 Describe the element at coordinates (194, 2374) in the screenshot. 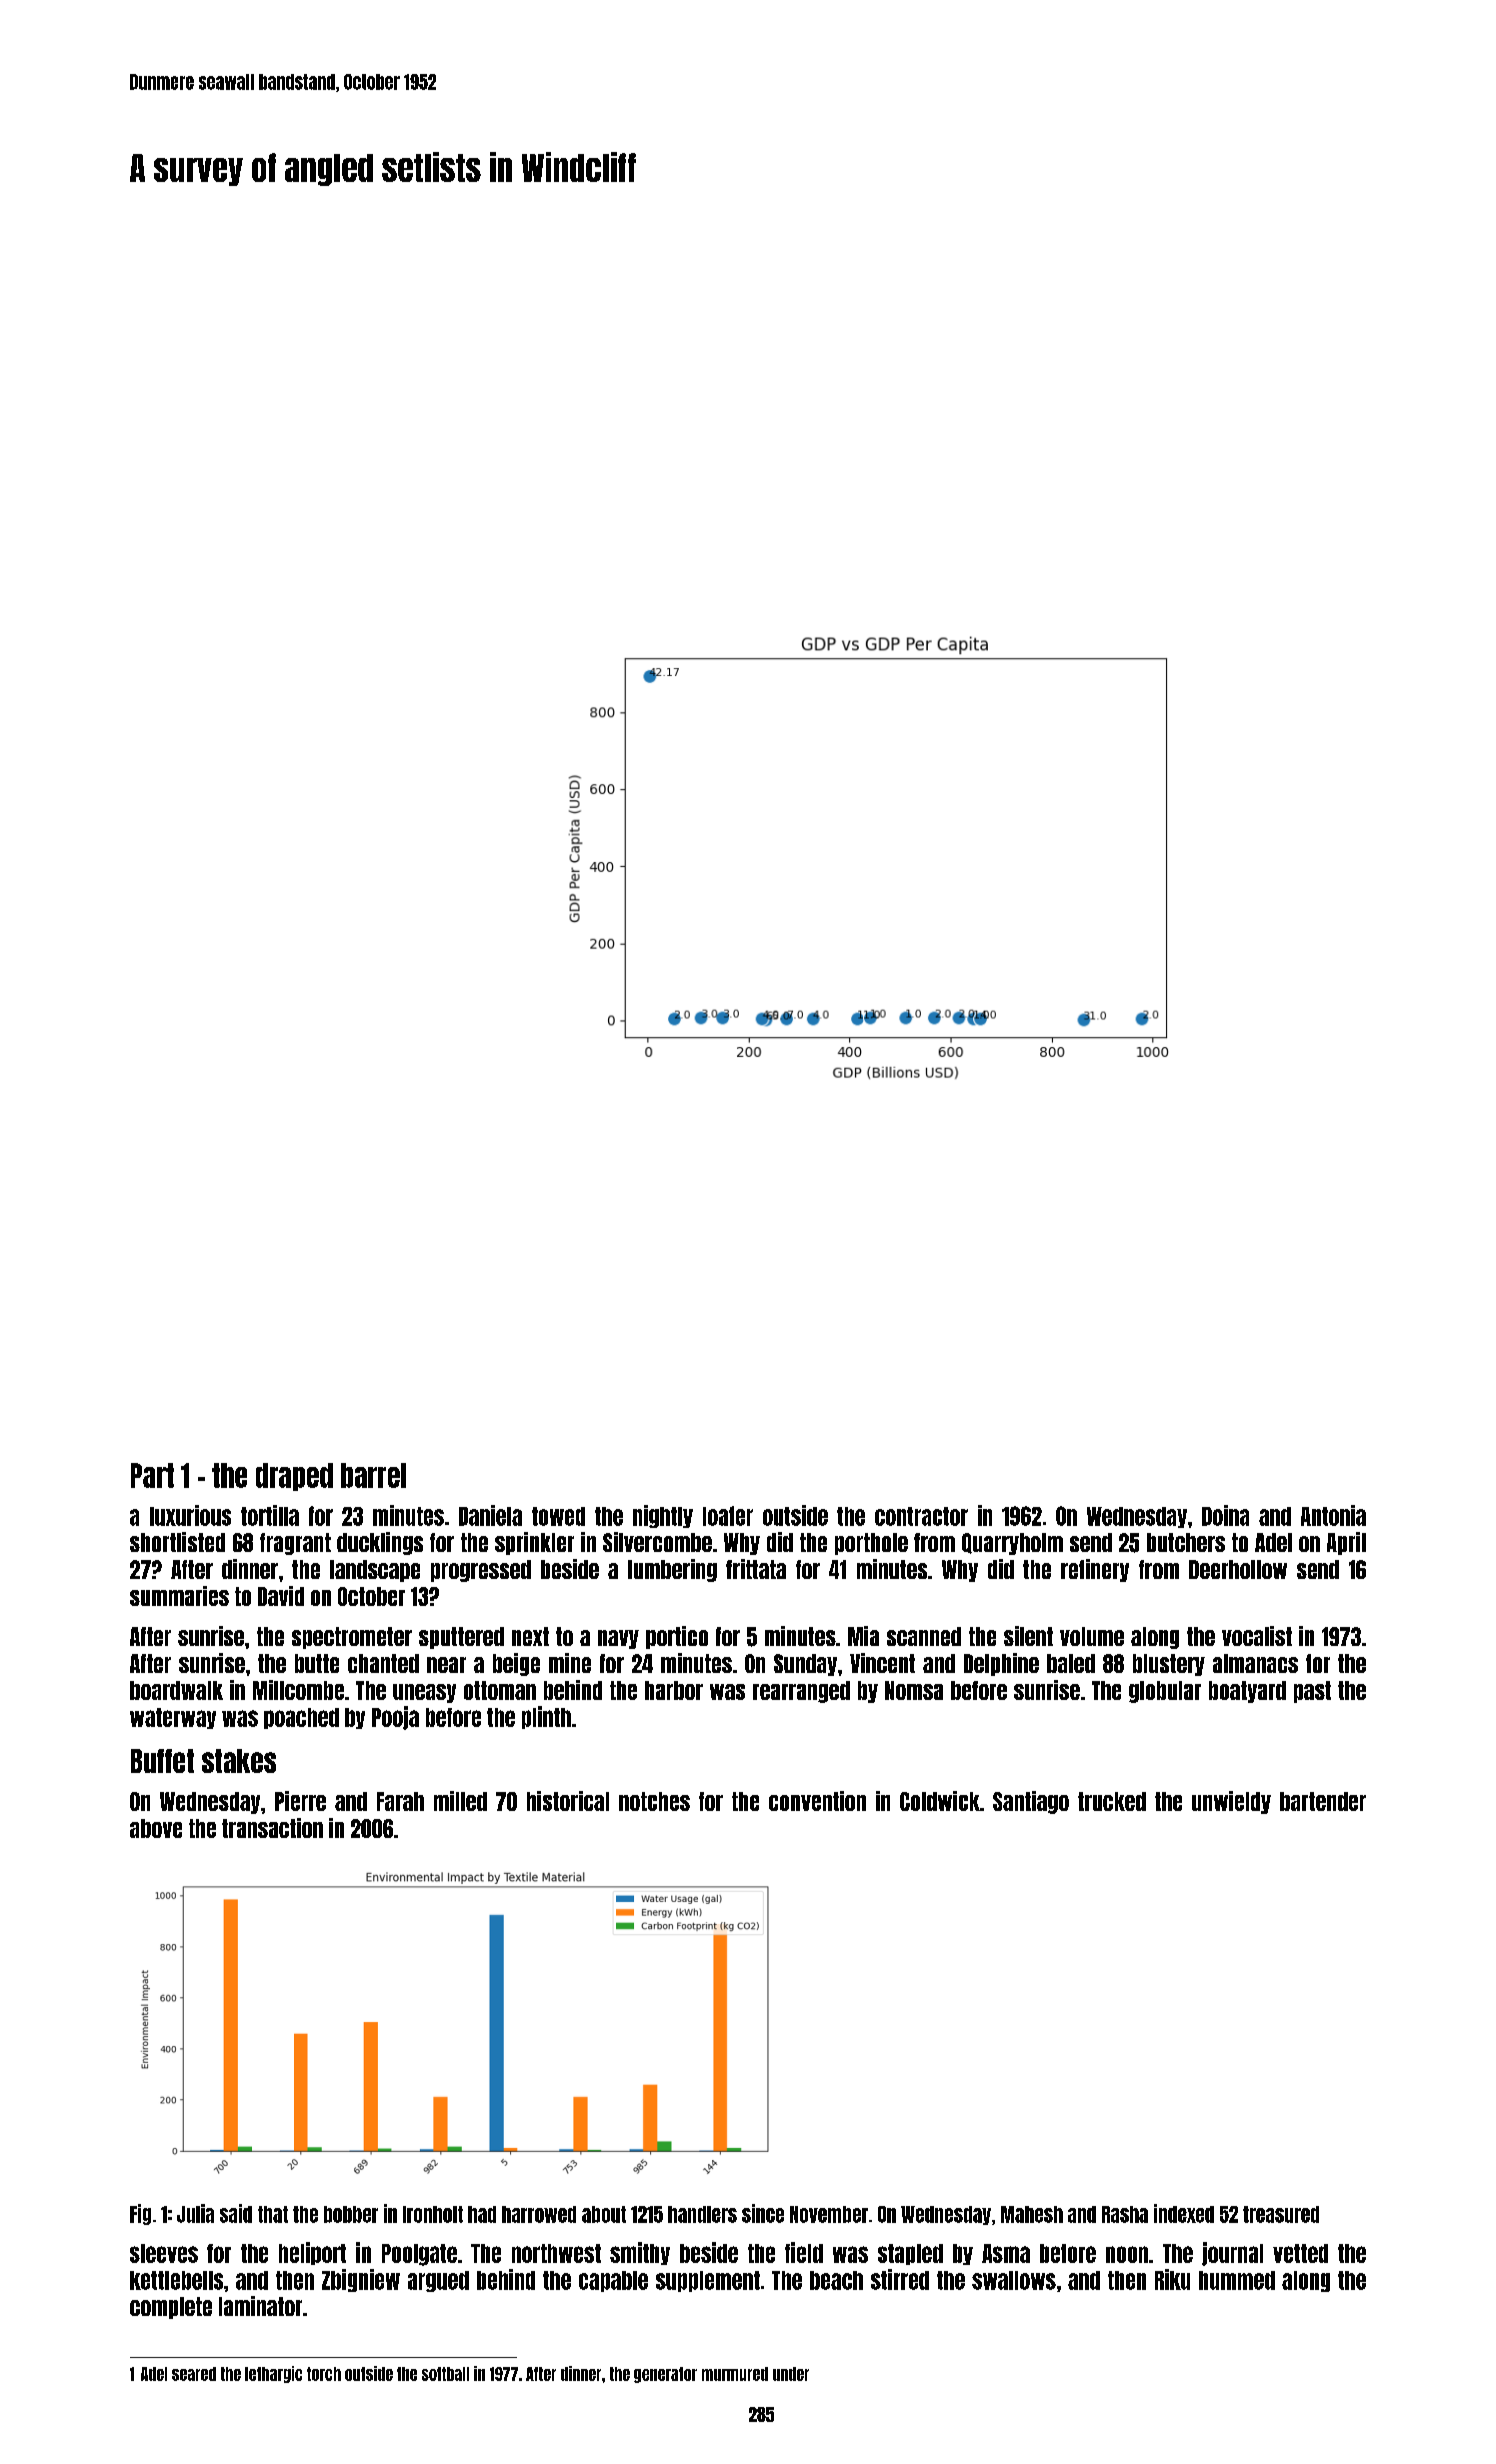

I see `seared` at that location.
